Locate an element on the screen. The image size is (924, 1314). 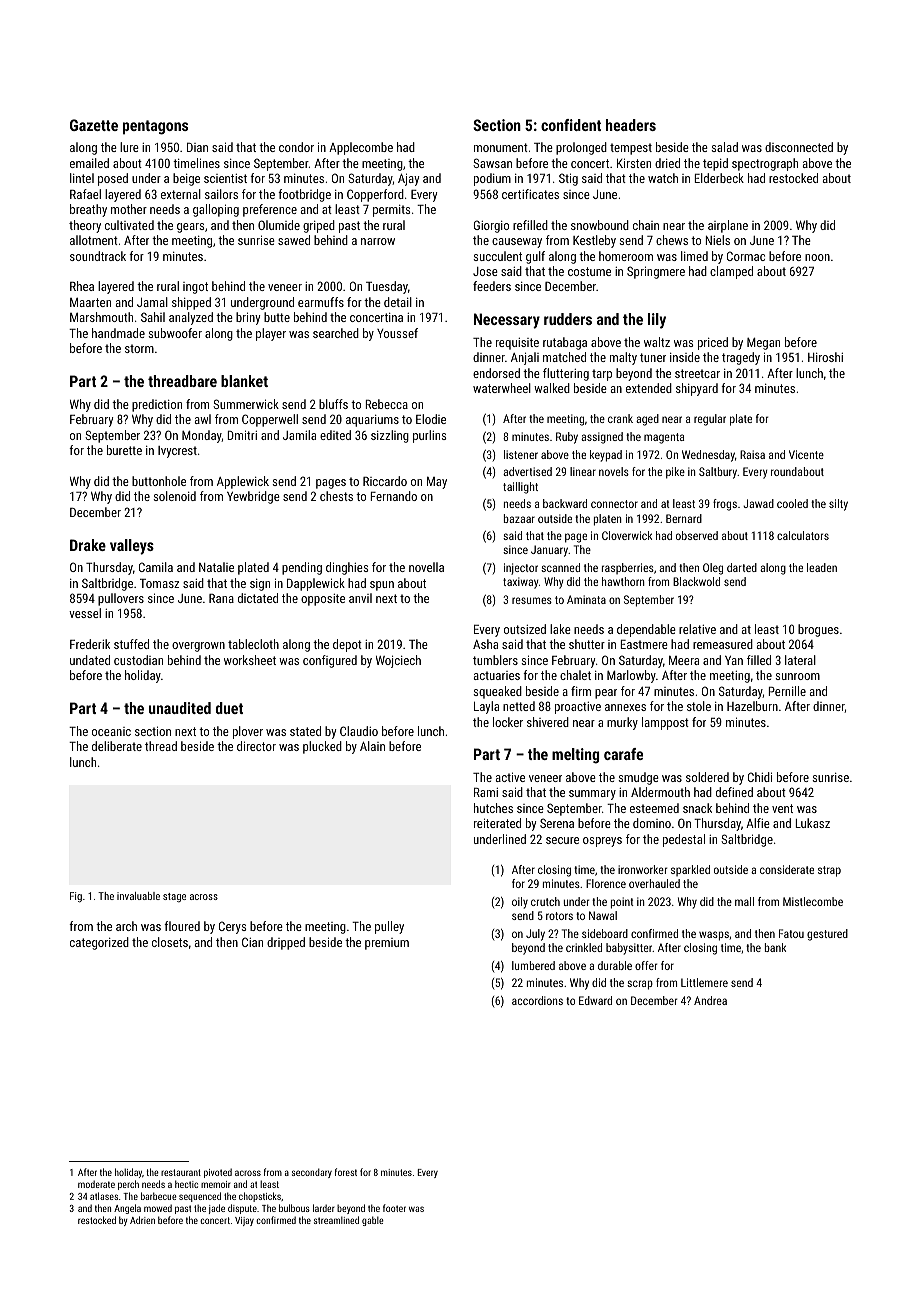
Drake is located at coordinates (88, 545).
